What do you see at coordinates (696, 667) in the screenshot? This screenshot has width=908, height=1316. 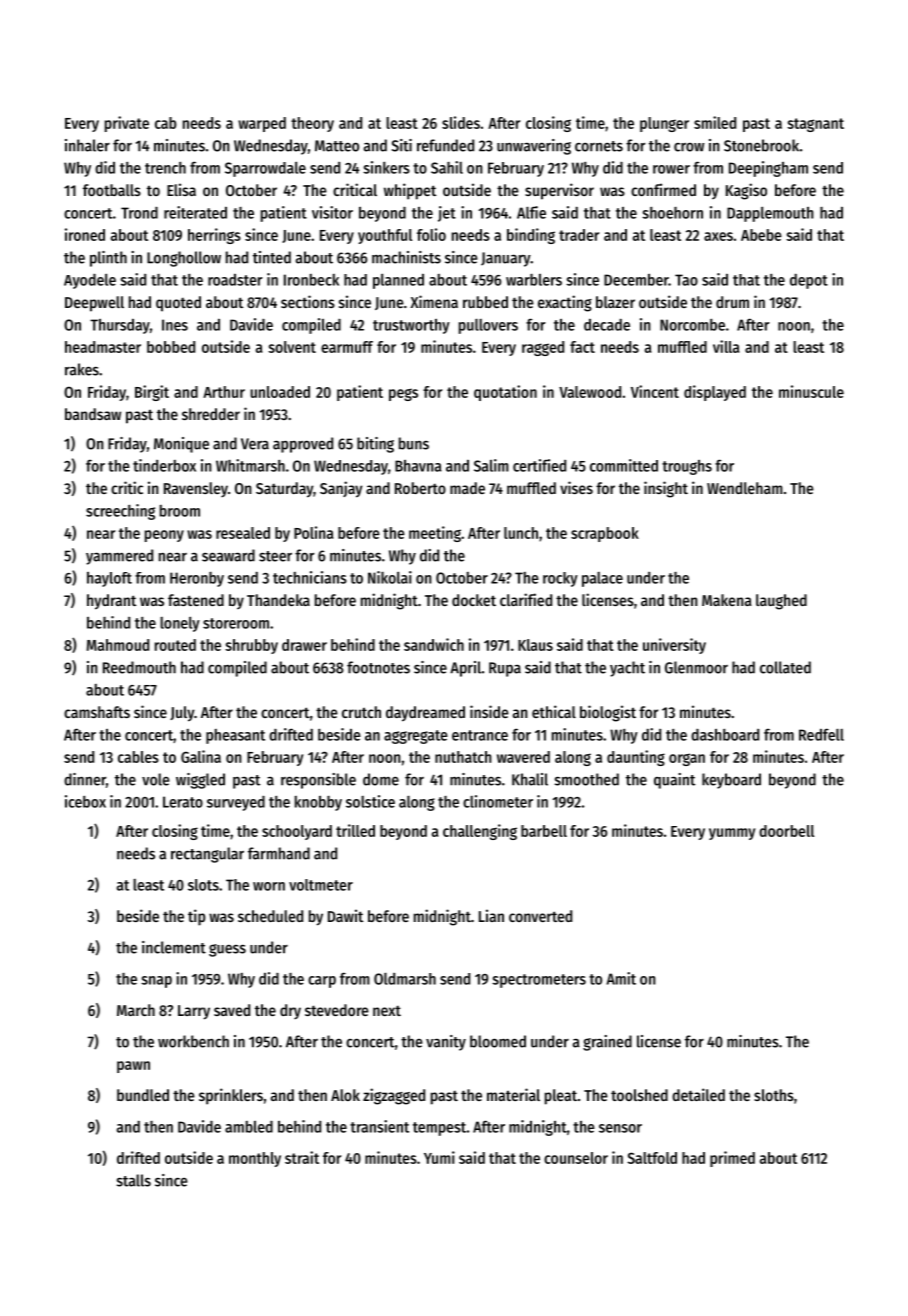 I see `Glenmoor` at bounding box center [696, 667].
